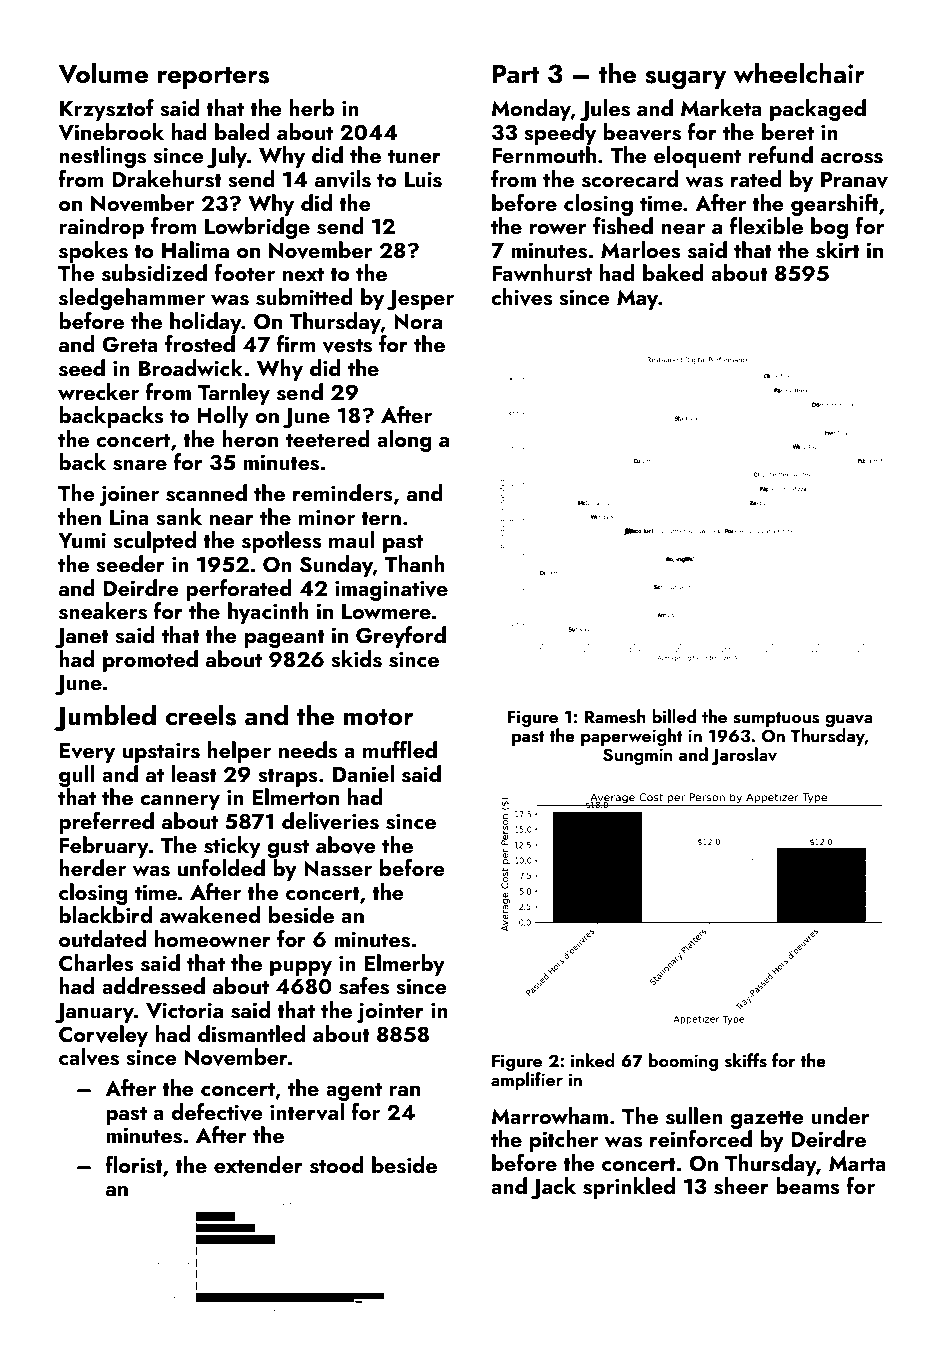  I want to click on reminders, so click(343, 493).
